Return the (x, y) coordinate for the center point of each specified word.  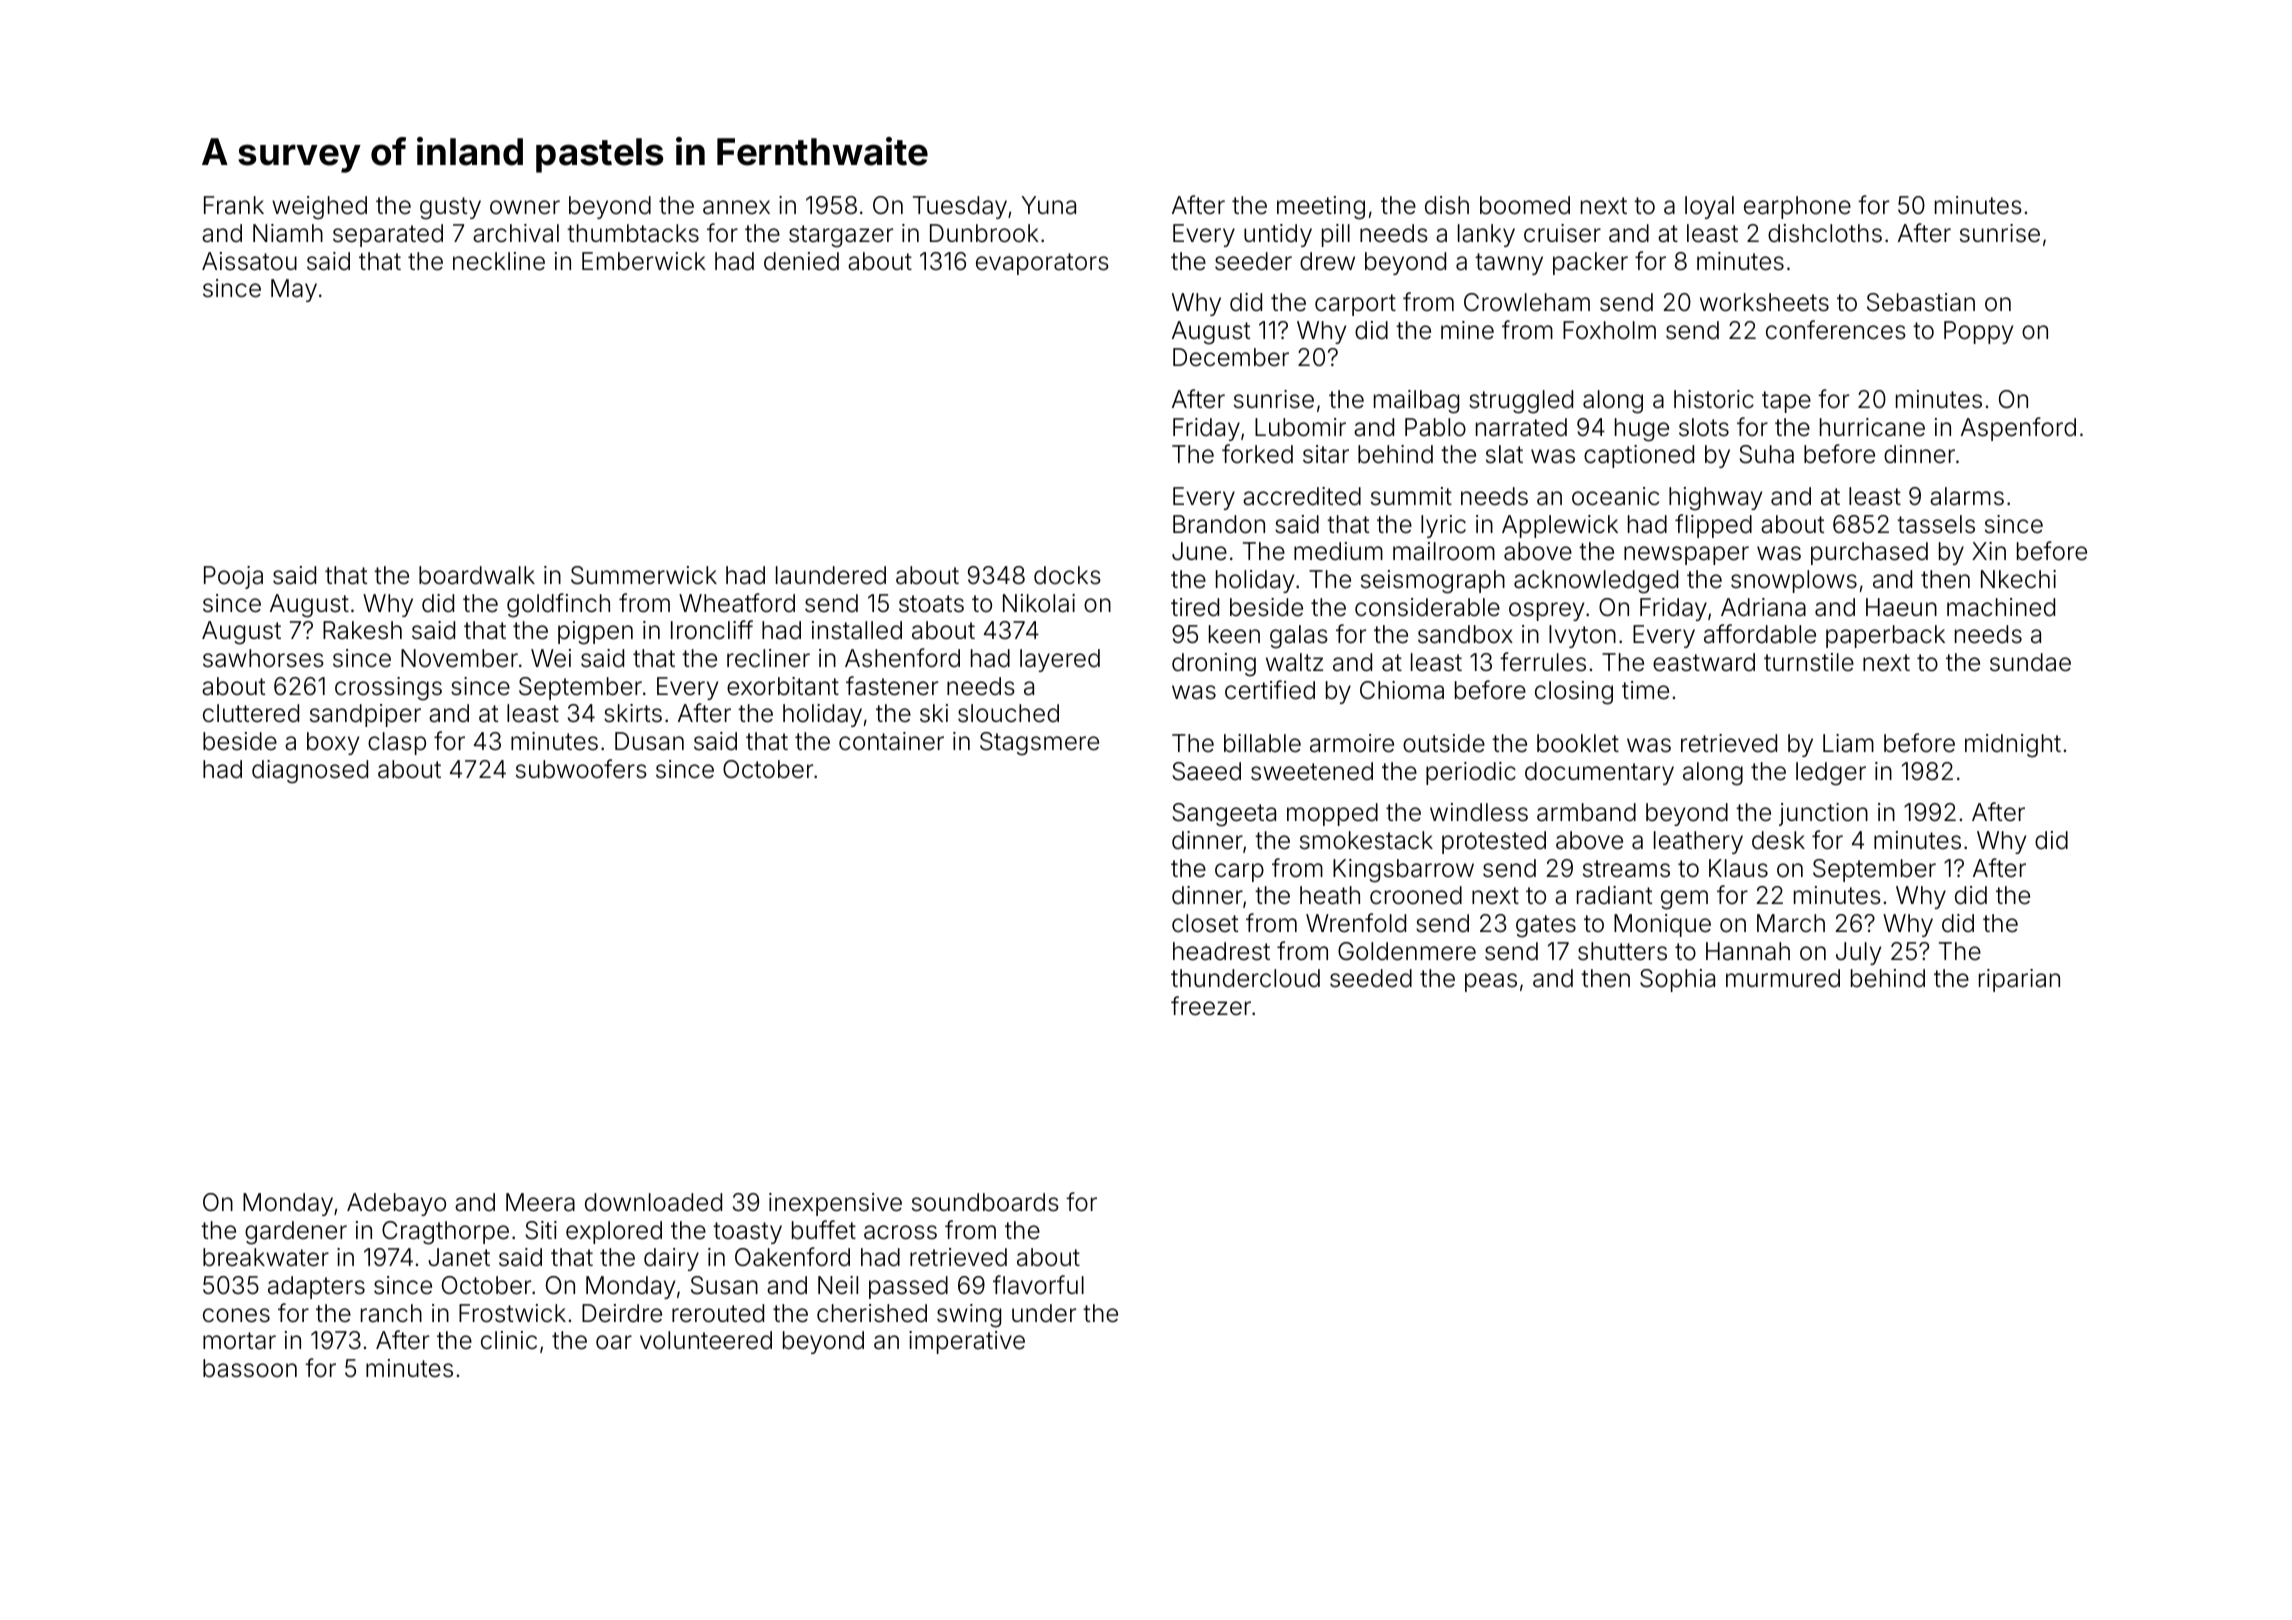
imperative (967, 1342)
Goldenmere (1407, 951)
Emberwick (644, 261)
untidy (1278, 235)
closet (1205, 923)
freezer (1211, 1006)
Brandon (1219, 524)
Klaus (1738, 868)
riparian (2019, 980)
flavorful (1038, 1285)
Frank (234, 205)
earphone (1797, 207)
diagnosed (310, 772)
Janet (459, 1257)
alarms (1967, 496)
